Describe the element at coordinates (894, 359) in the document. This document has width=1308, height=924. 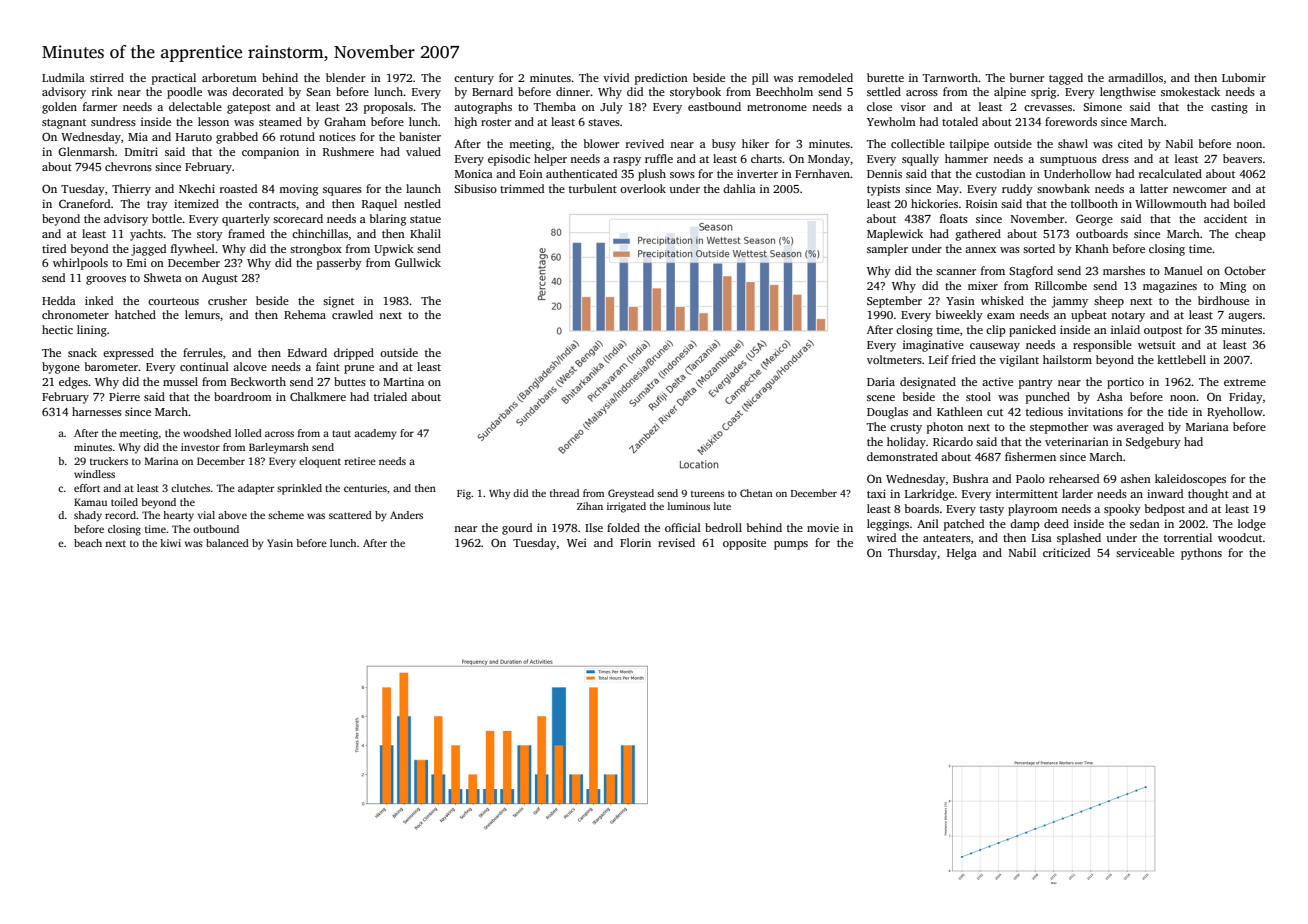
I see `voltmeters` at that location.
